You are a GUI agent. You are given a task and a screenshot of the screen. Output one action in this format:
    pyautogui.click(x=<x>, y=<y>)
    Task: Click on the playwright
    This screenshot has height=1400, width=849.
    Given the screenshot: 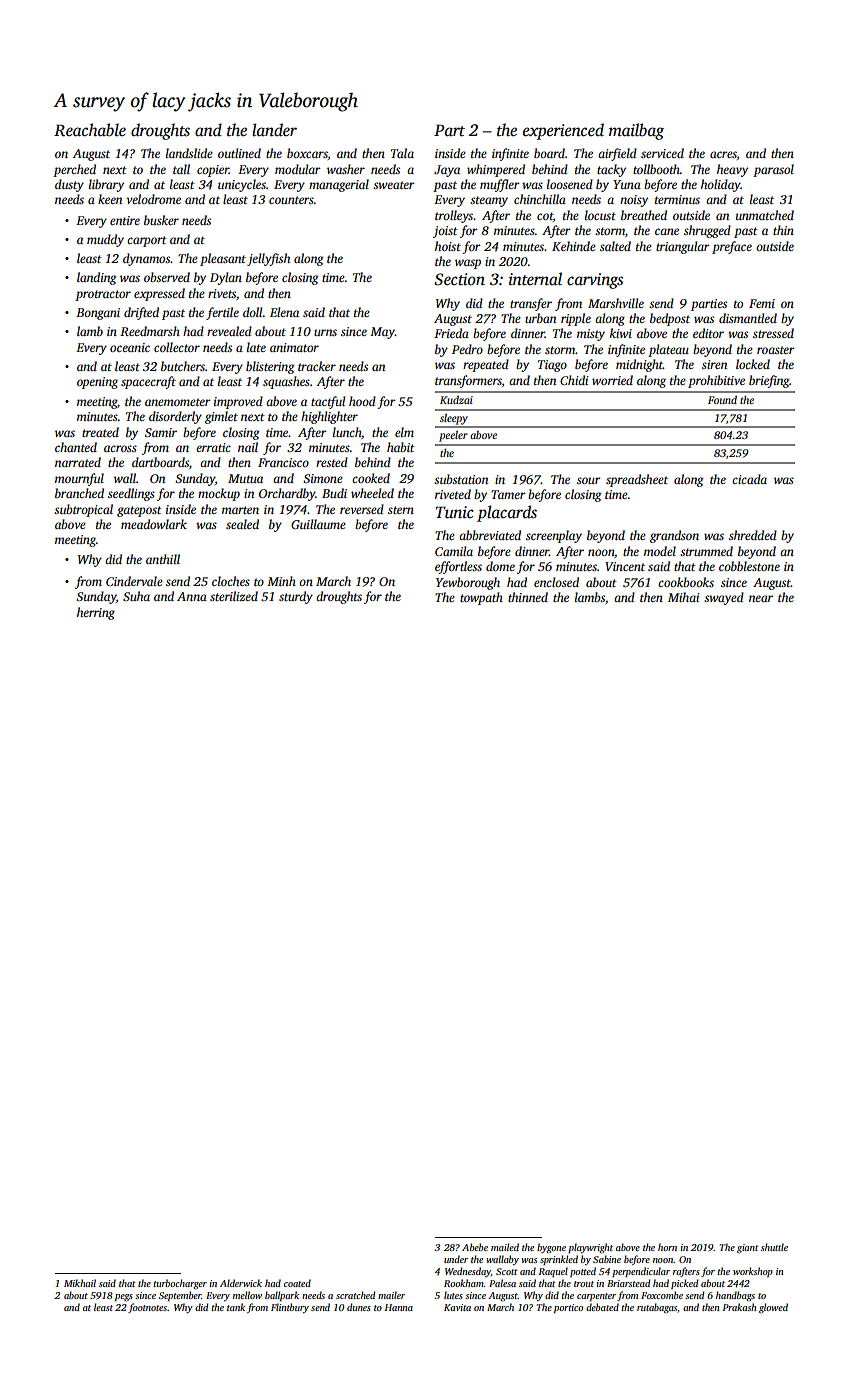 What is the action you would take?
    pyautogui.click(x=590, y=1248)
